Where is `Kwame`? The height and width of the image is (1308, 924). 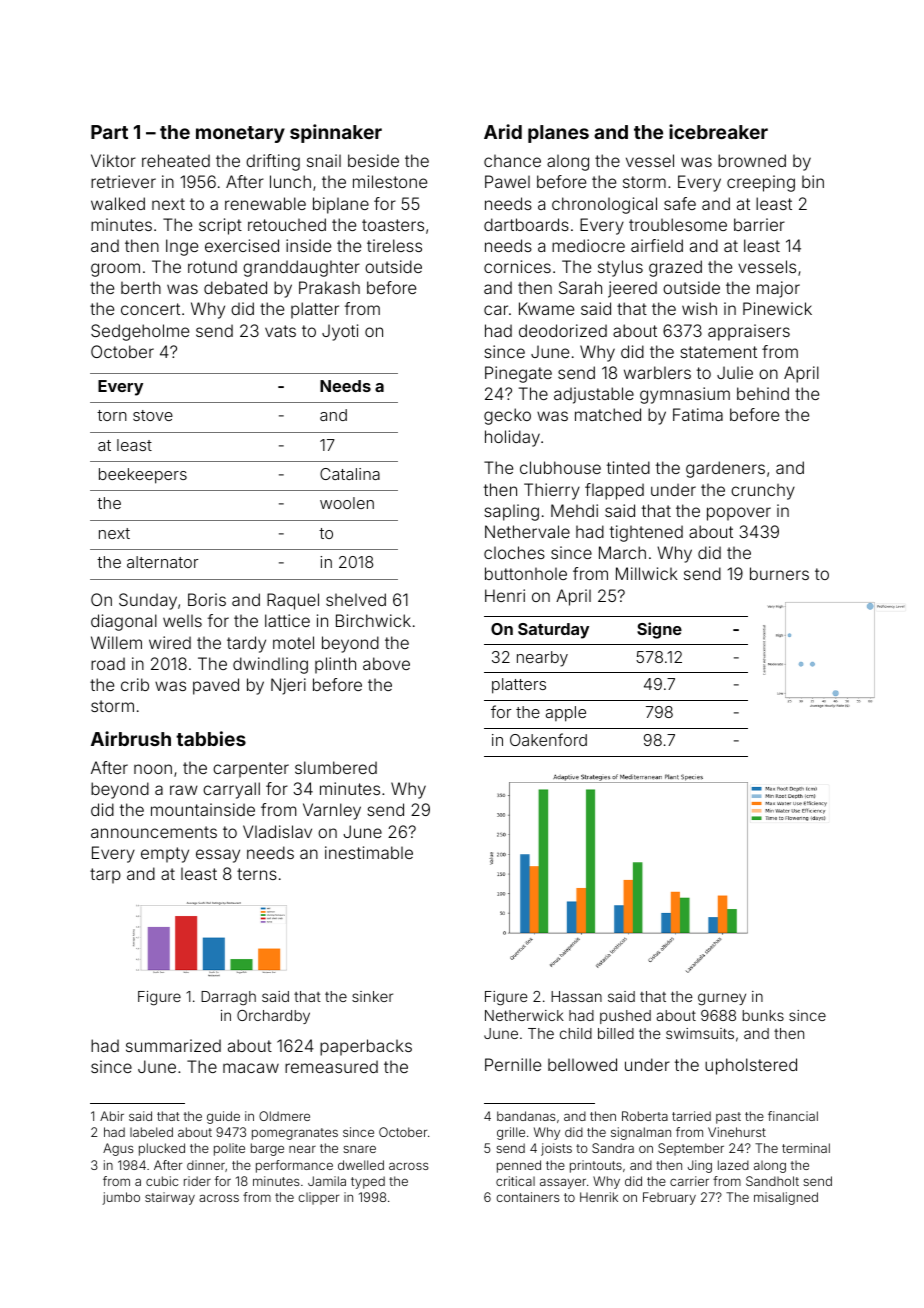
Kwame is located at coordinates (546, 308).
